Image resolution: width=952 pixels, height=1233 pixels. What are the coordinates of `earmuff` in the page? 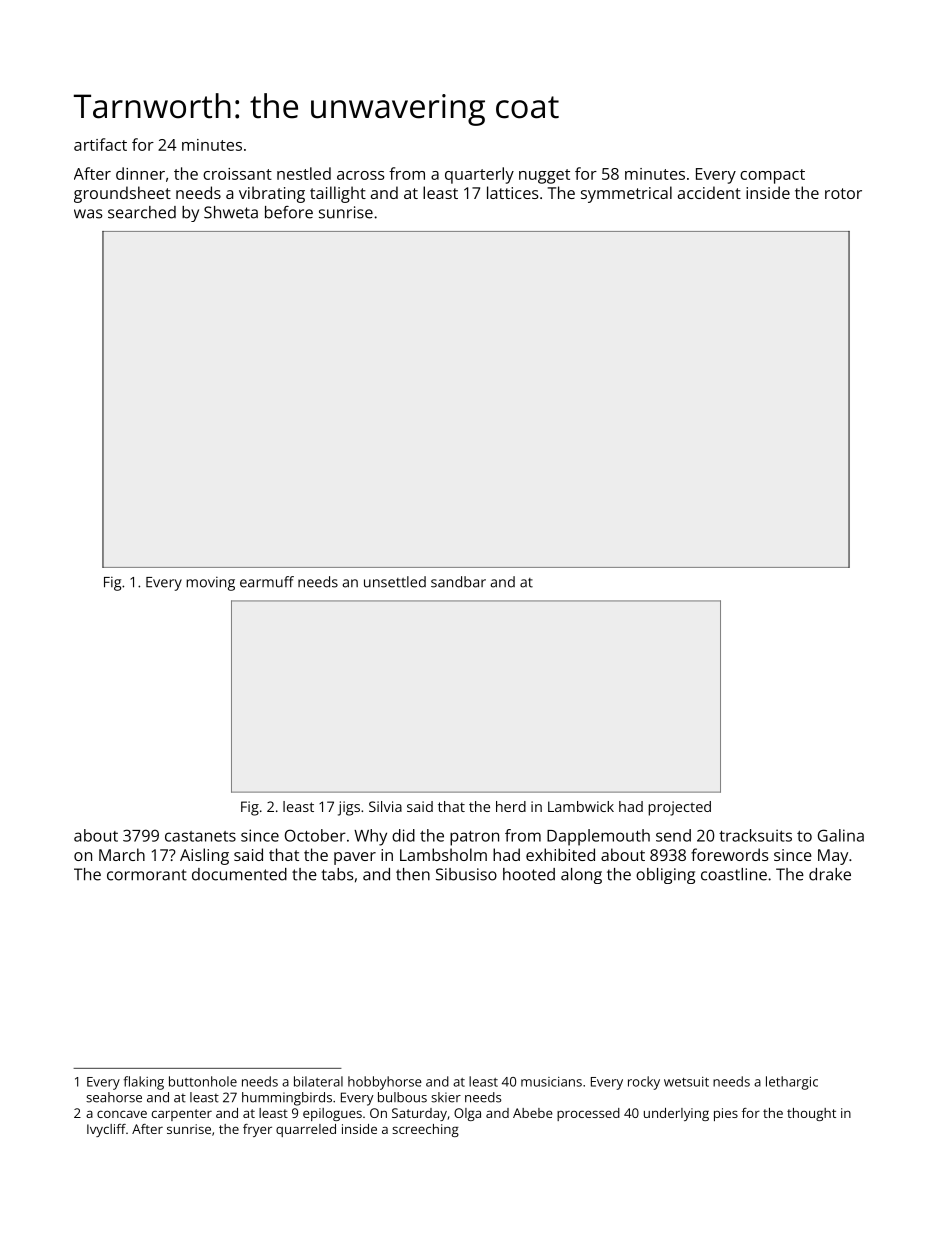 It's located at (267, 582).
